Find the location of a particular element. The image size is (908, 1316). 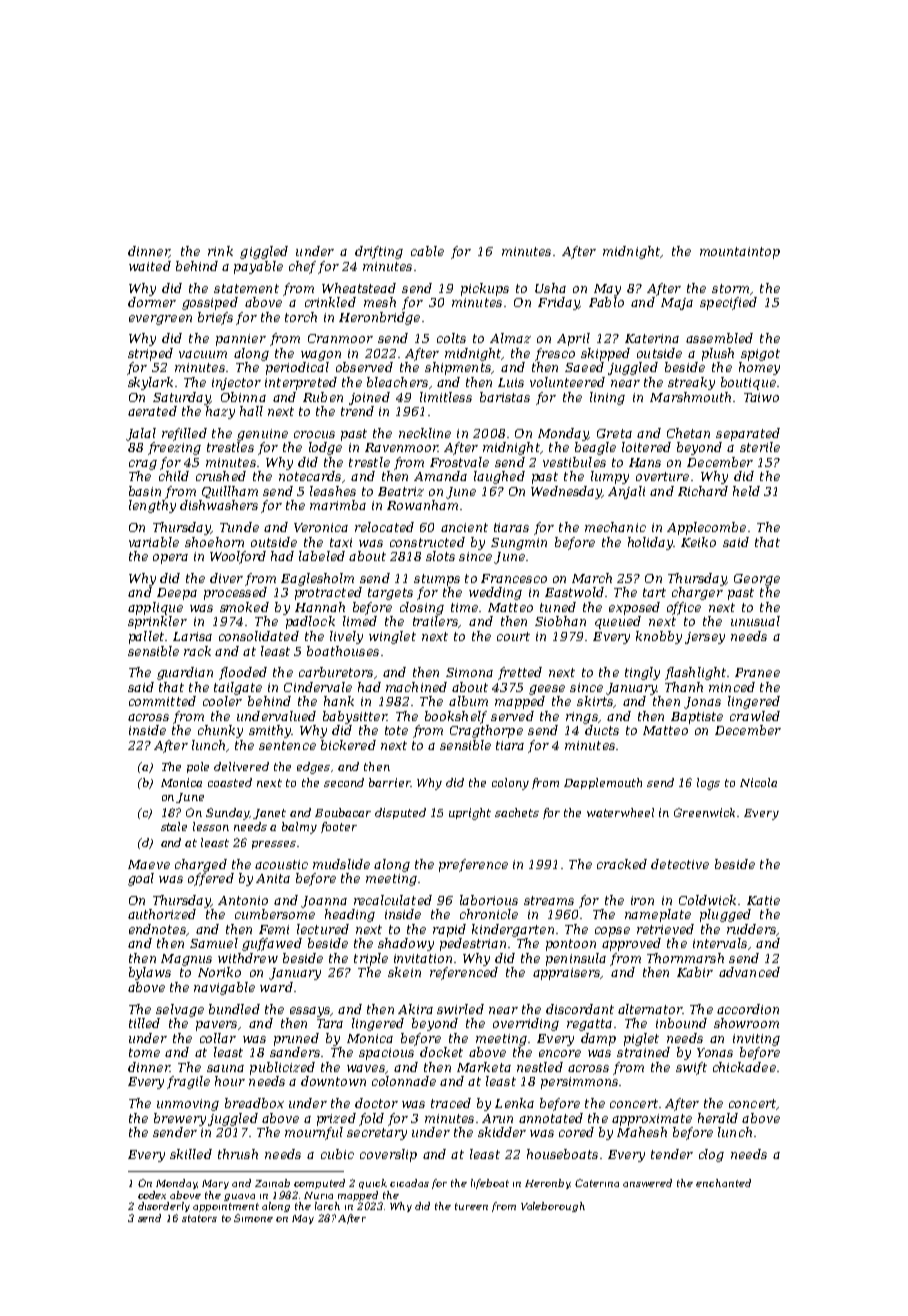

coasted is located at coordinates (230, 782).
